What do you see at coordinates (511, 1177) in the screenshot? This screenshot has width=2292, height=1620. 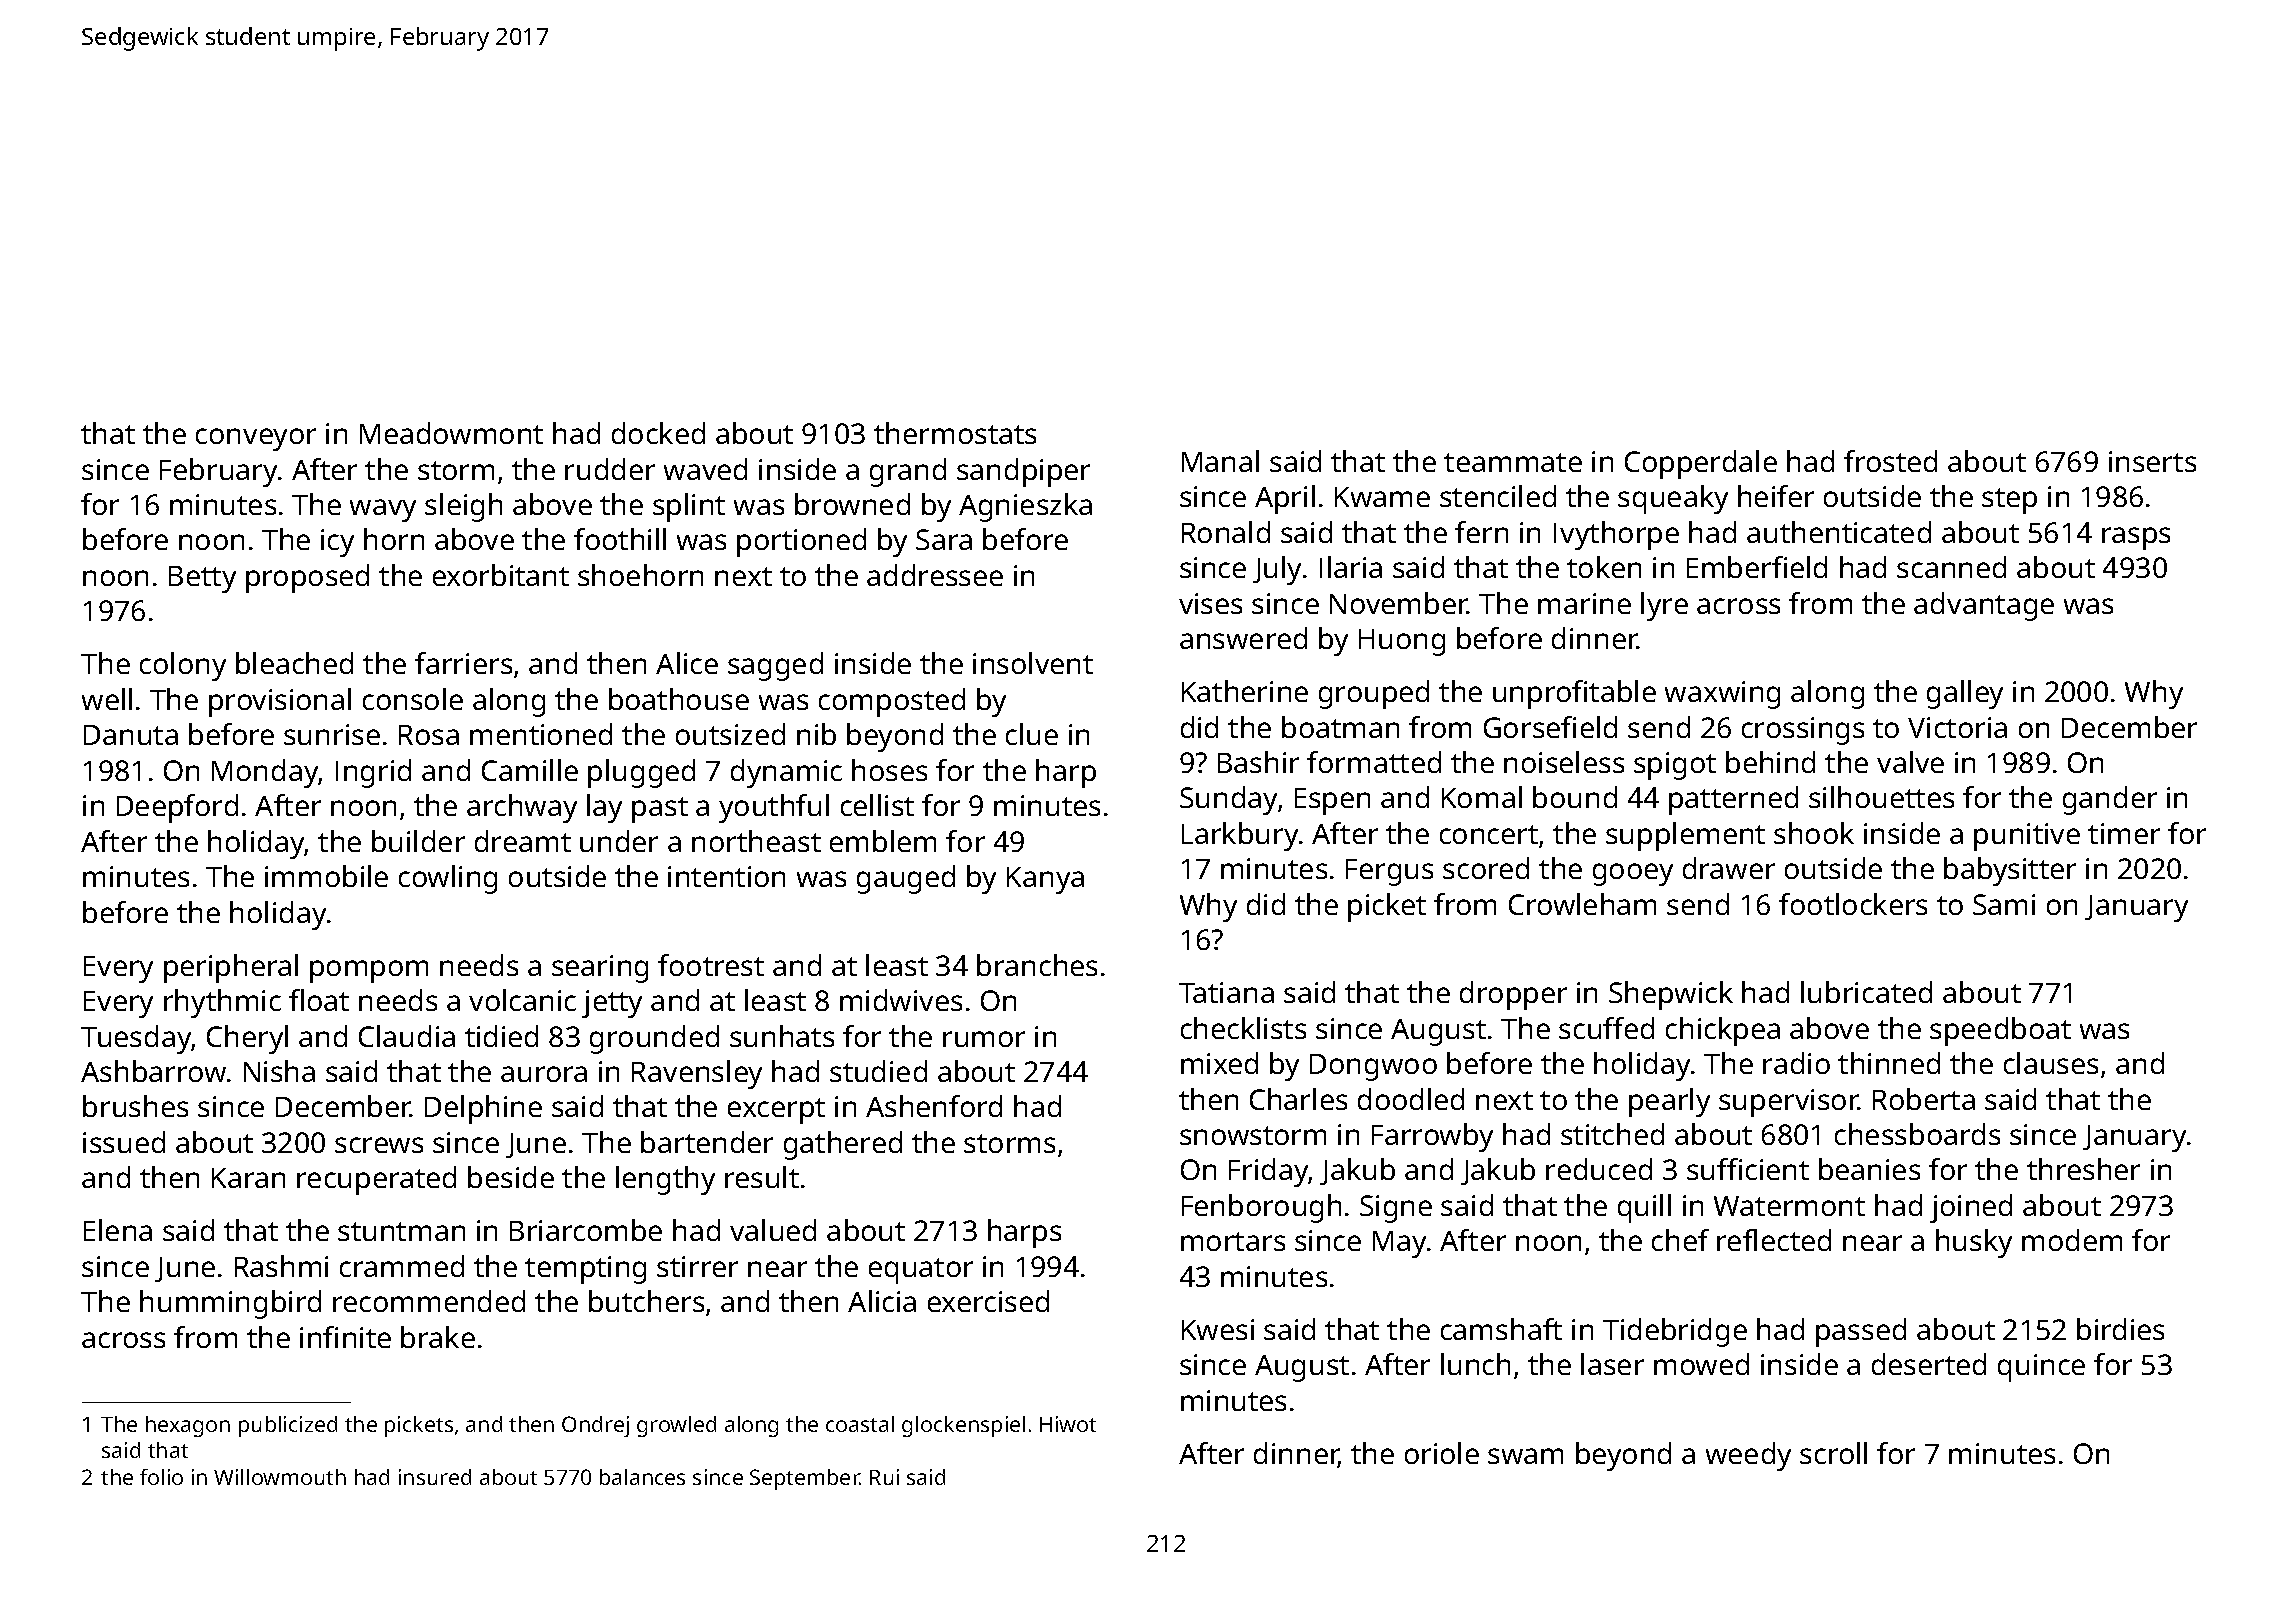 I see `beside` at bounding box center [511, 1177].
